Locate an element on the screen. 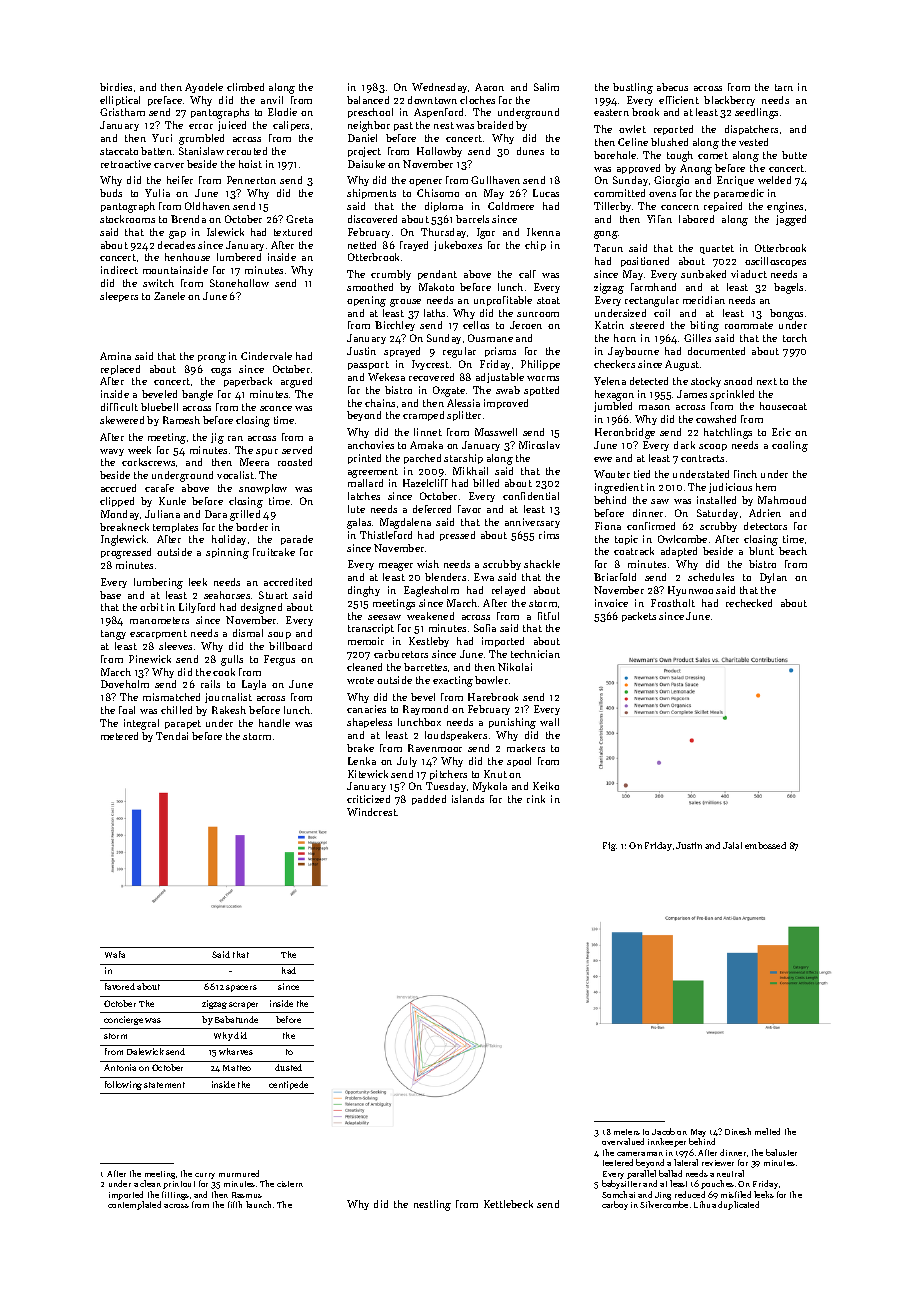 This screenshot has height=1316, width=908. chilled is located at coordinates (176, 710).
